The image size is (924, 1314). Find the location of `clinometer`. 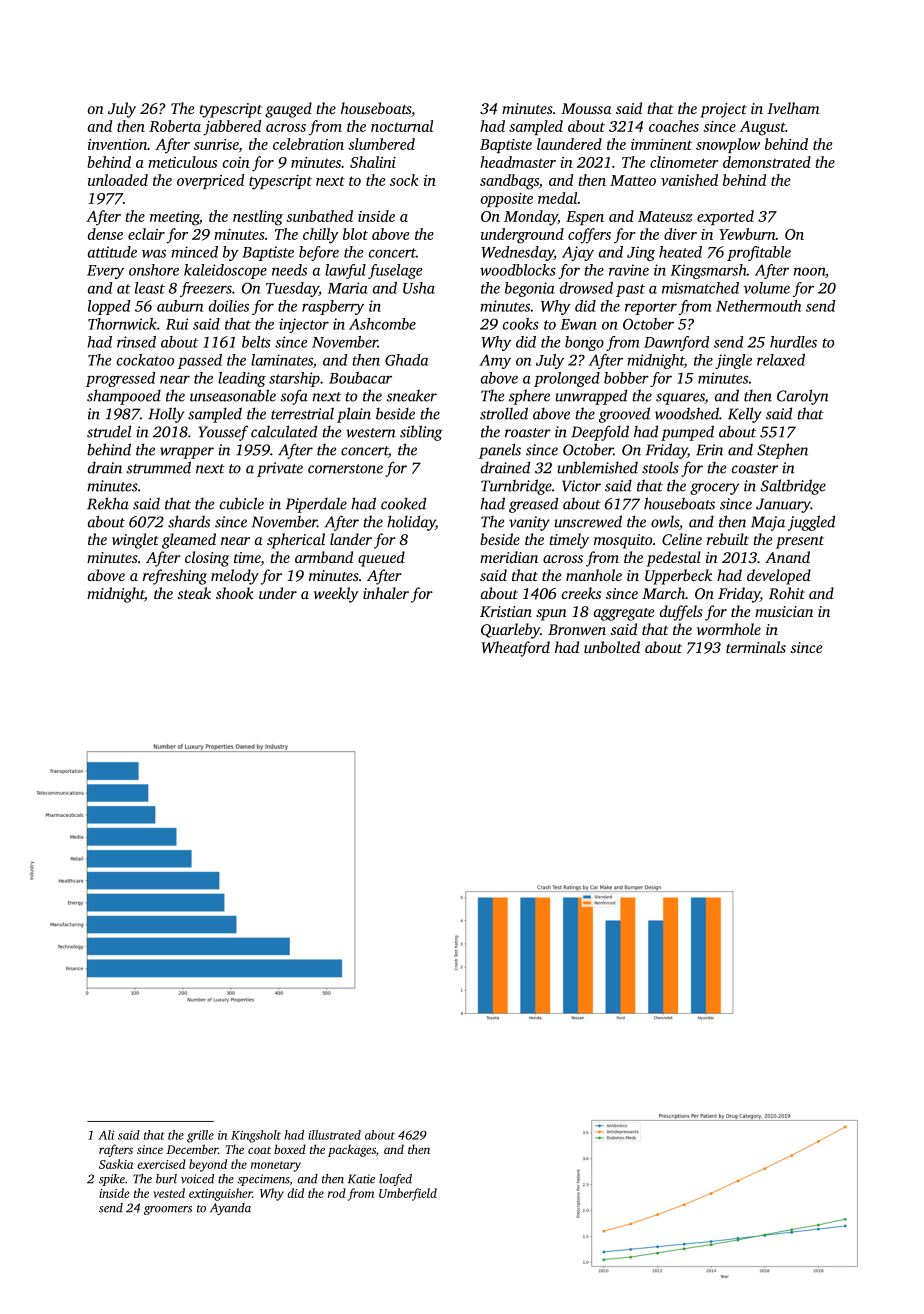

clinometer is located at coordinates (684, 162).
